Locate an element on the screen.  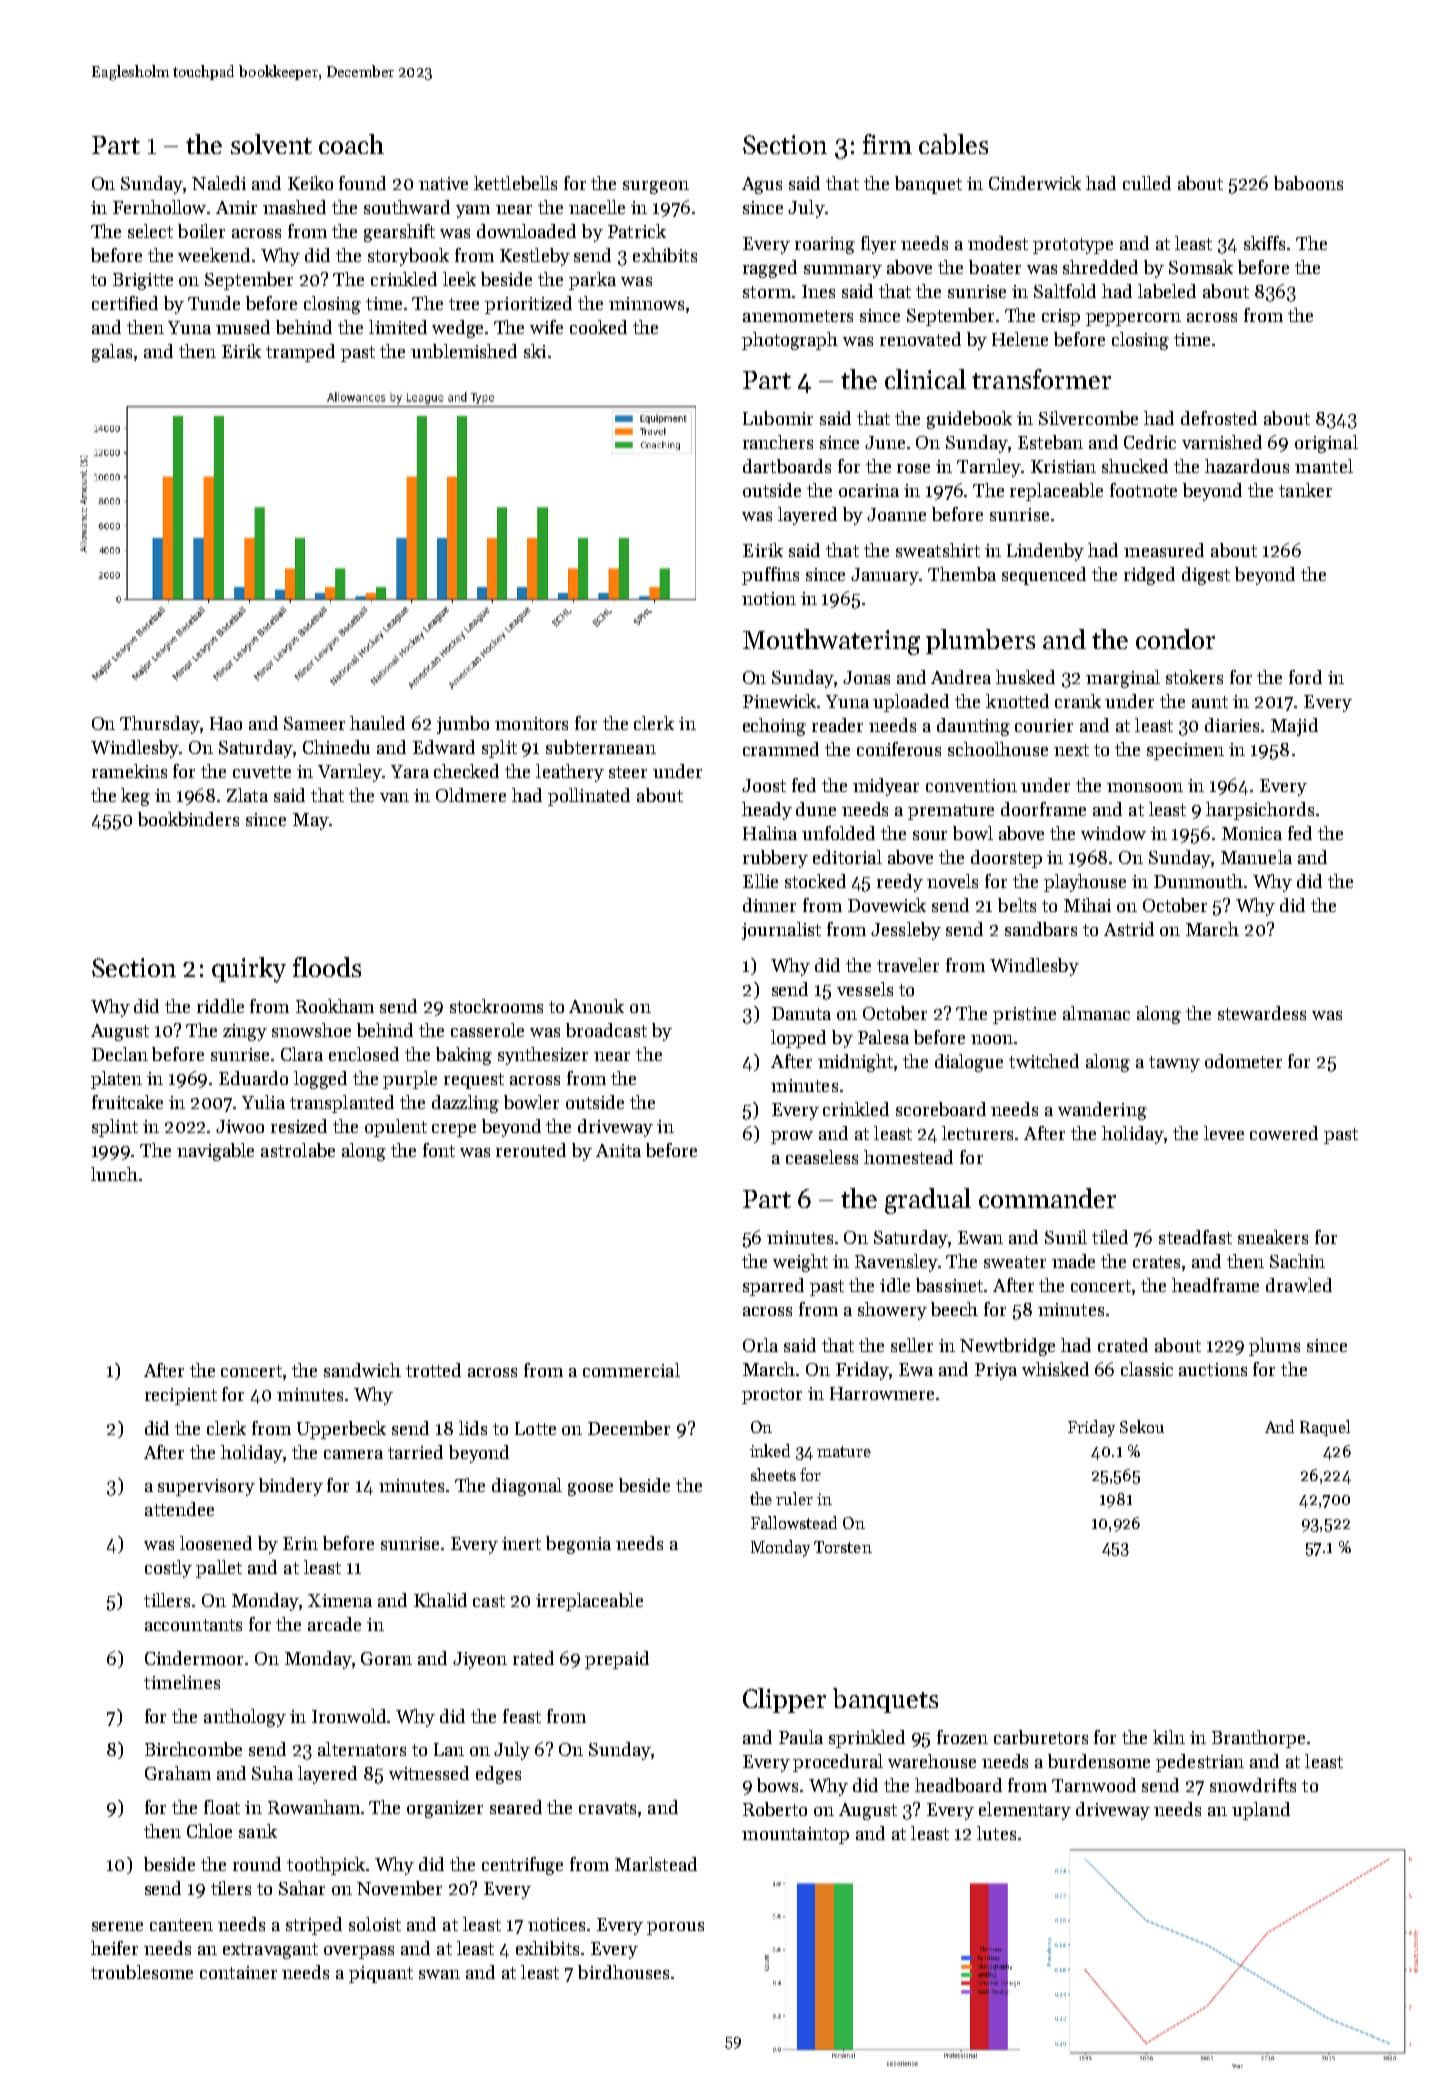
Branthorpe is located at coordinates (1258, 1739).
